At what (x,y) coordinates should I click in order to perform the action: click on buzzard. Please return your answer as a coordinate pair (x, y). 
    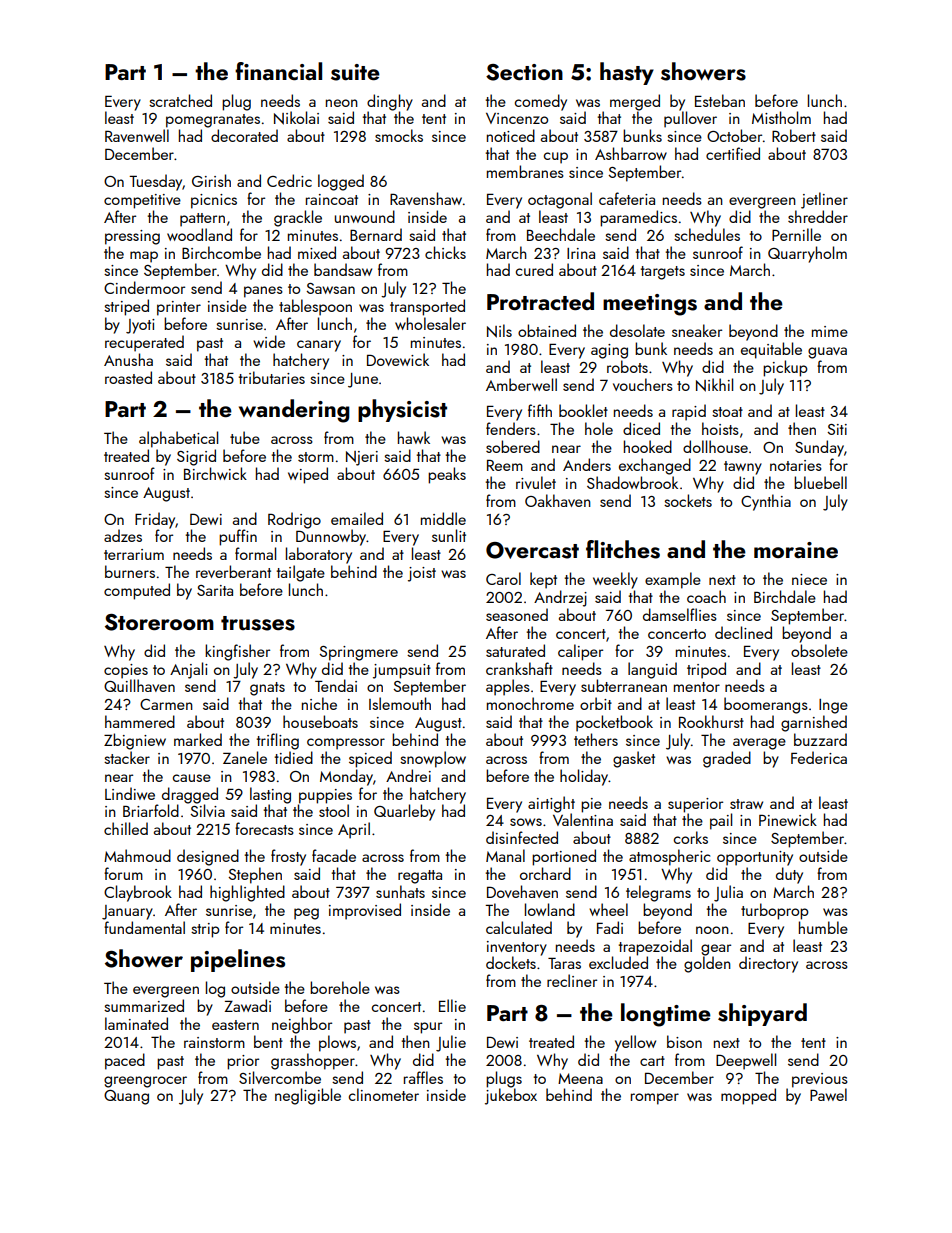
    Looking at the image, I should click on (820, 739).
